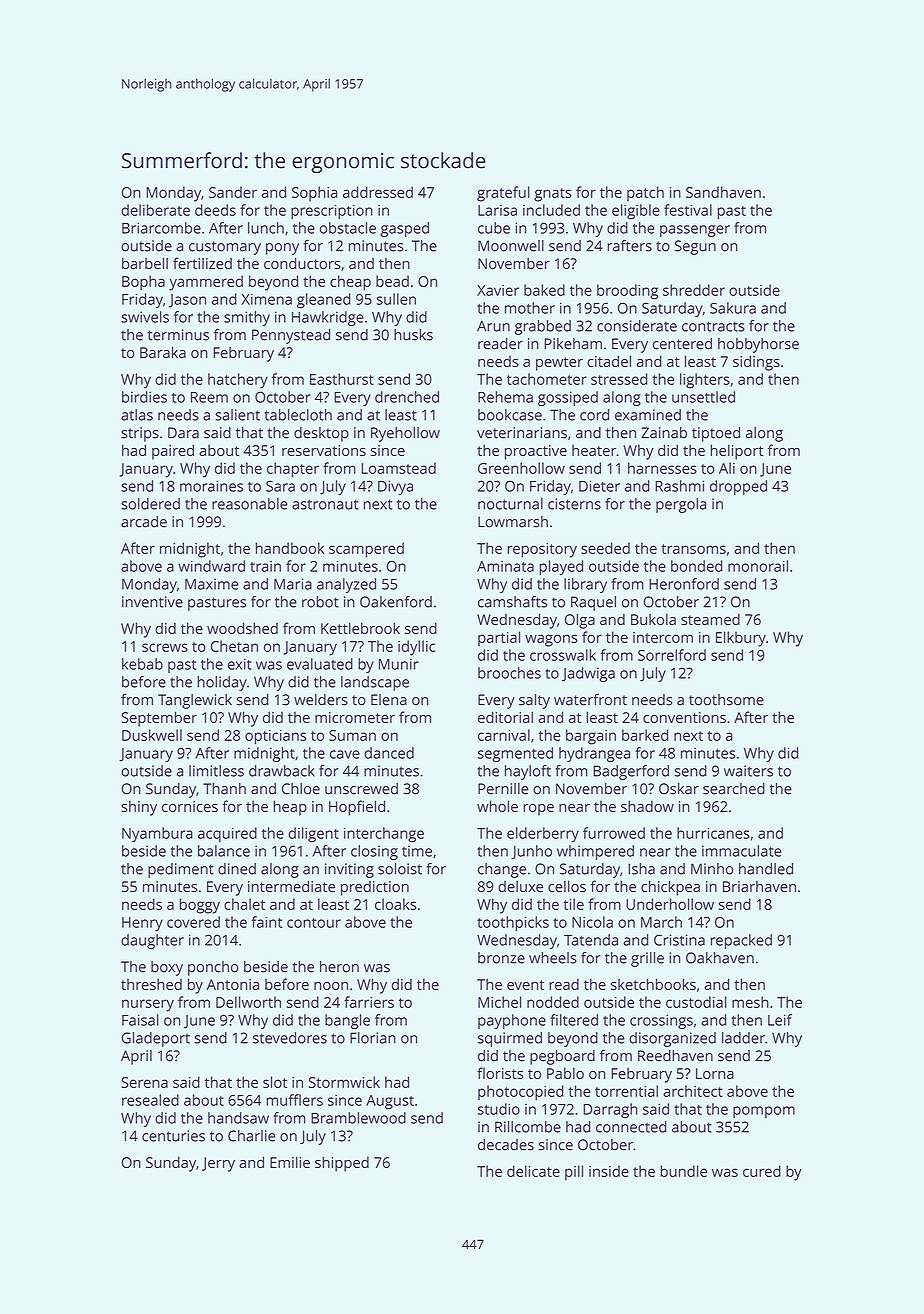 Image resolution: width=924 pixels, height=1314 pixels. Describe the element at coordinates (511, 246) in the screenshot. I see `Moonwell` at that location.
